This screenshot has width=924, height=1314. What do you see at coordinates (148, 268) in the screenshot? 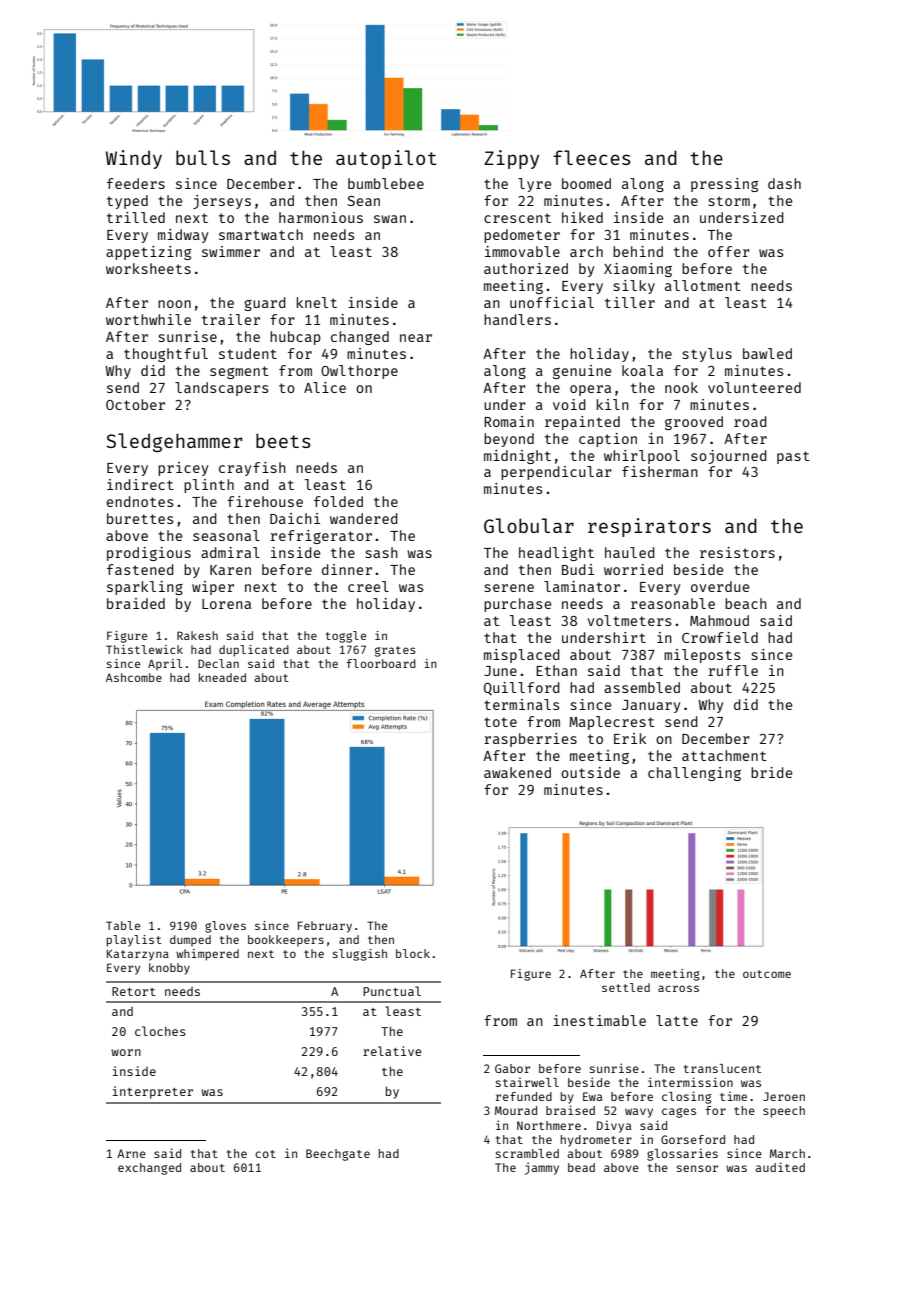
I see `worksheets` at bounding box center [148, 268].
